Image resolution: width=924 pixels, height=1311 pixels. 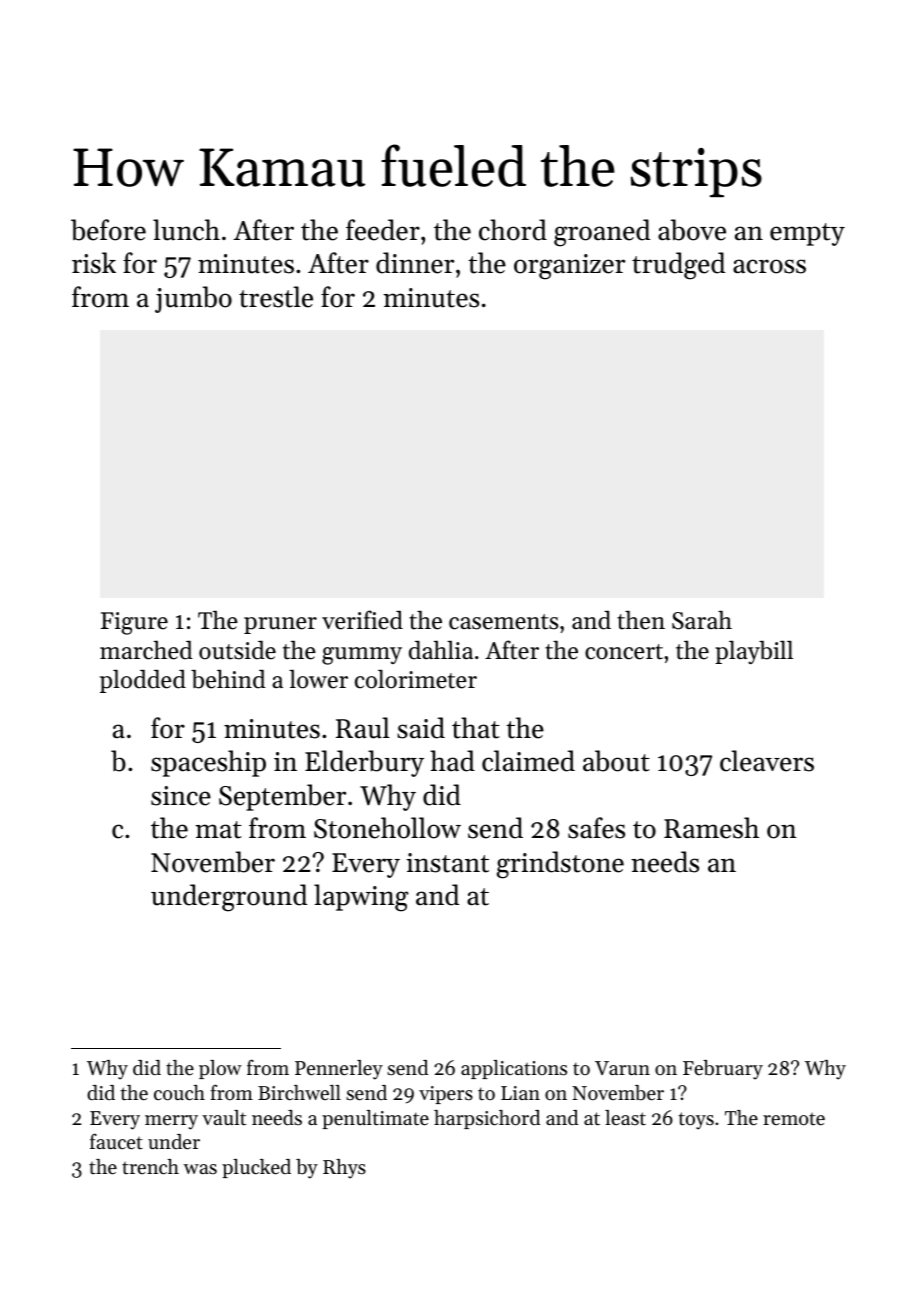 I want to click on plodded, so click(x=143, y=681).
